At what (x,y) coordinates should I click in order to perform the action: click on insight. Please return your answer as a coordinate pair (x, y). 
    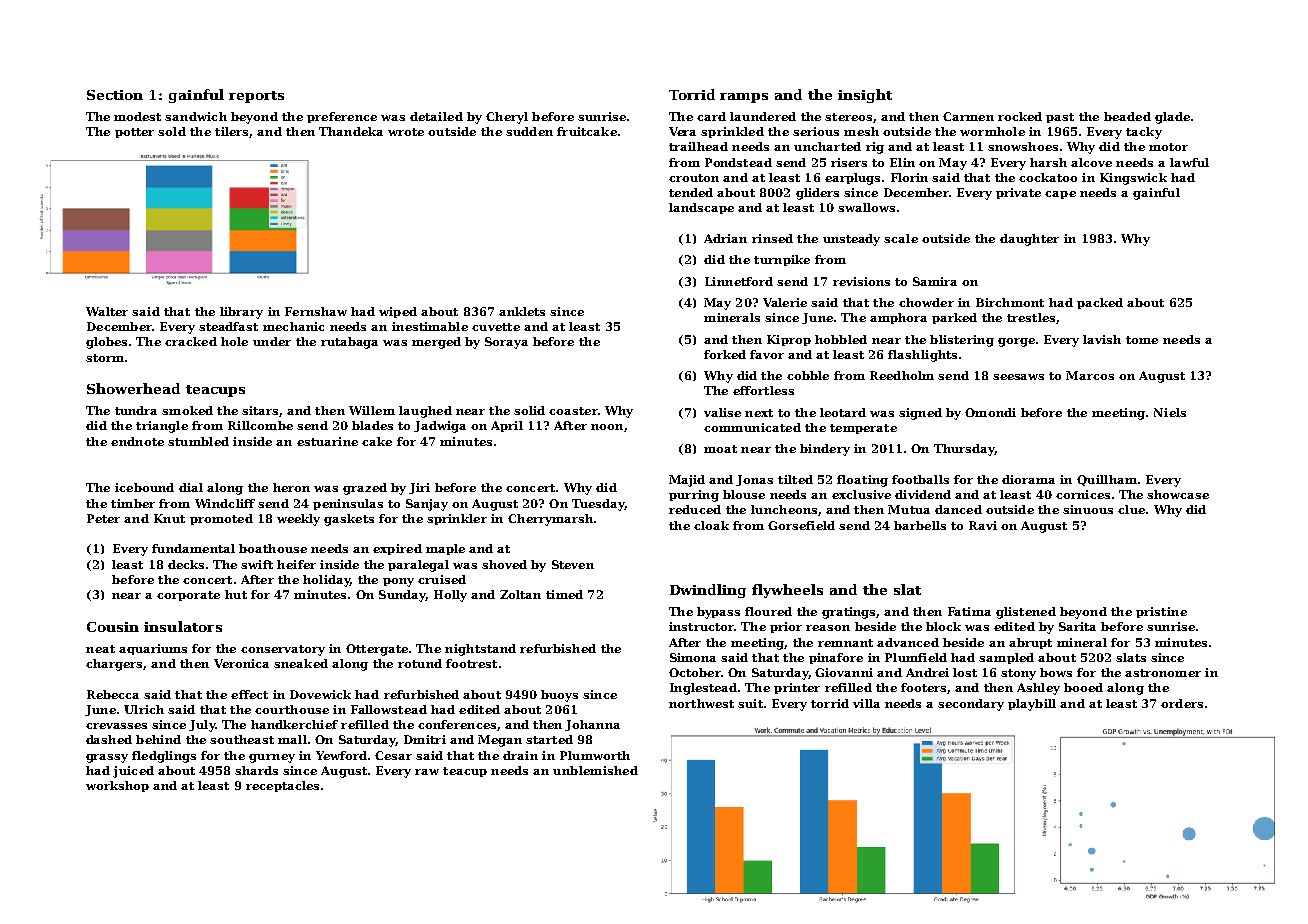
    Looking at the image, I should click on (865, 96).
